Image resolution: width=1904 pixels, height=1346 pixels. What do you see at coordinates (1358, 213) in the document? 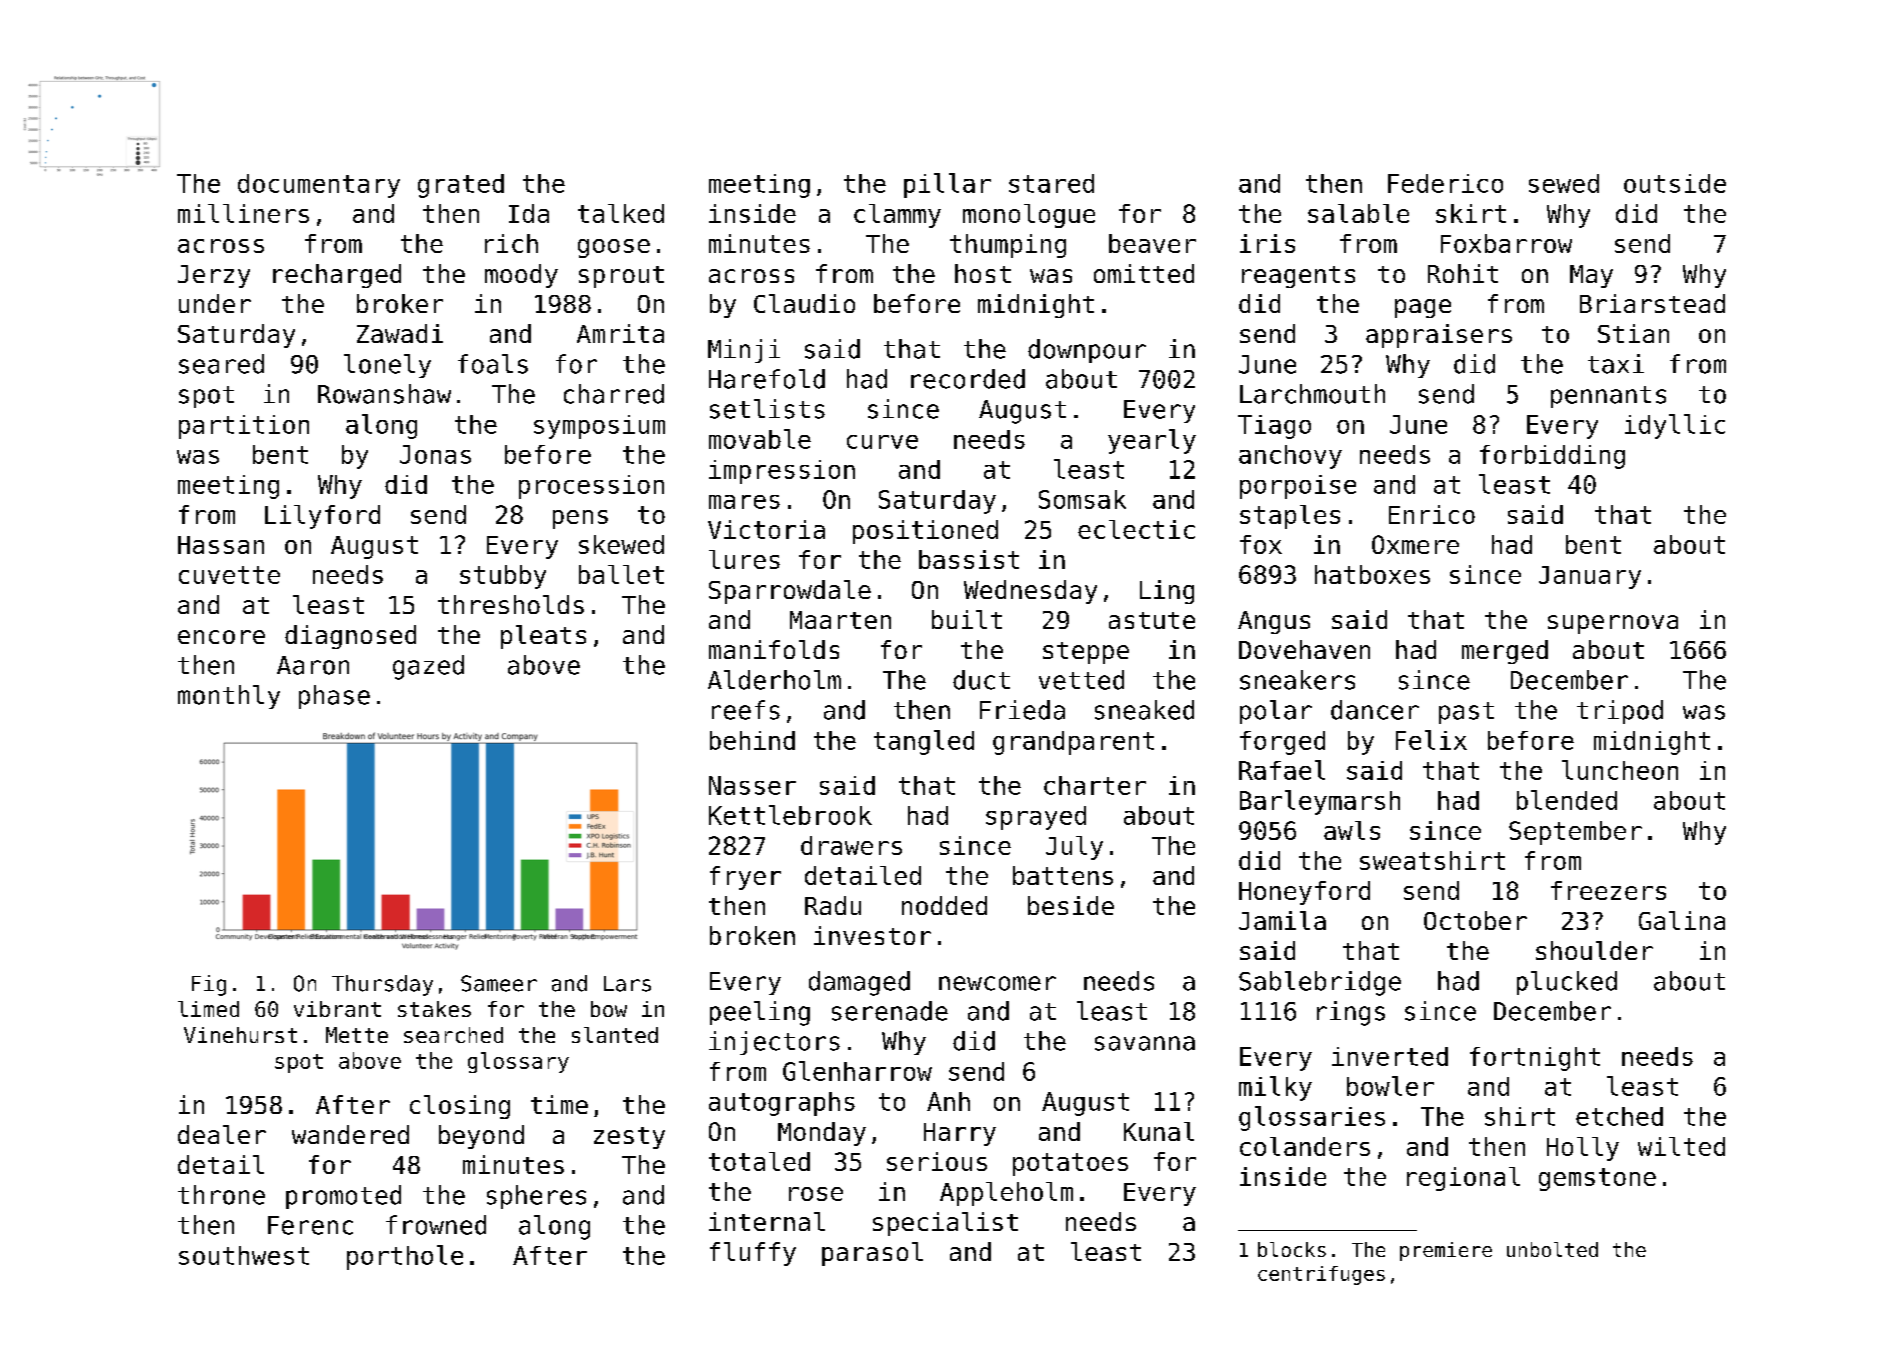
I see `salable` at bounding box center [1358, 213].
